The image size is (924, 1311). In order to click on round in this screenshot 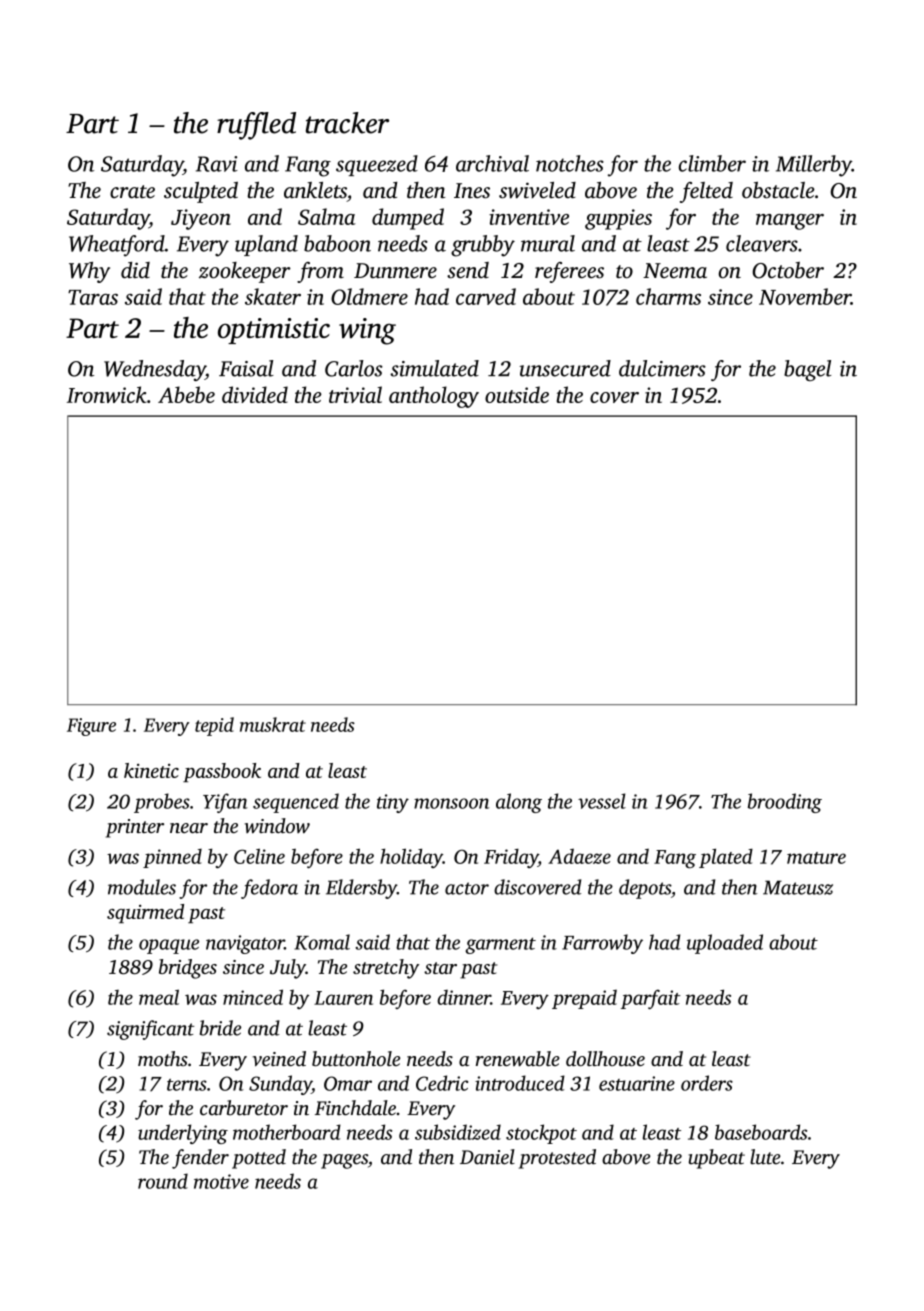, I will do `click(163, 1181)`.
